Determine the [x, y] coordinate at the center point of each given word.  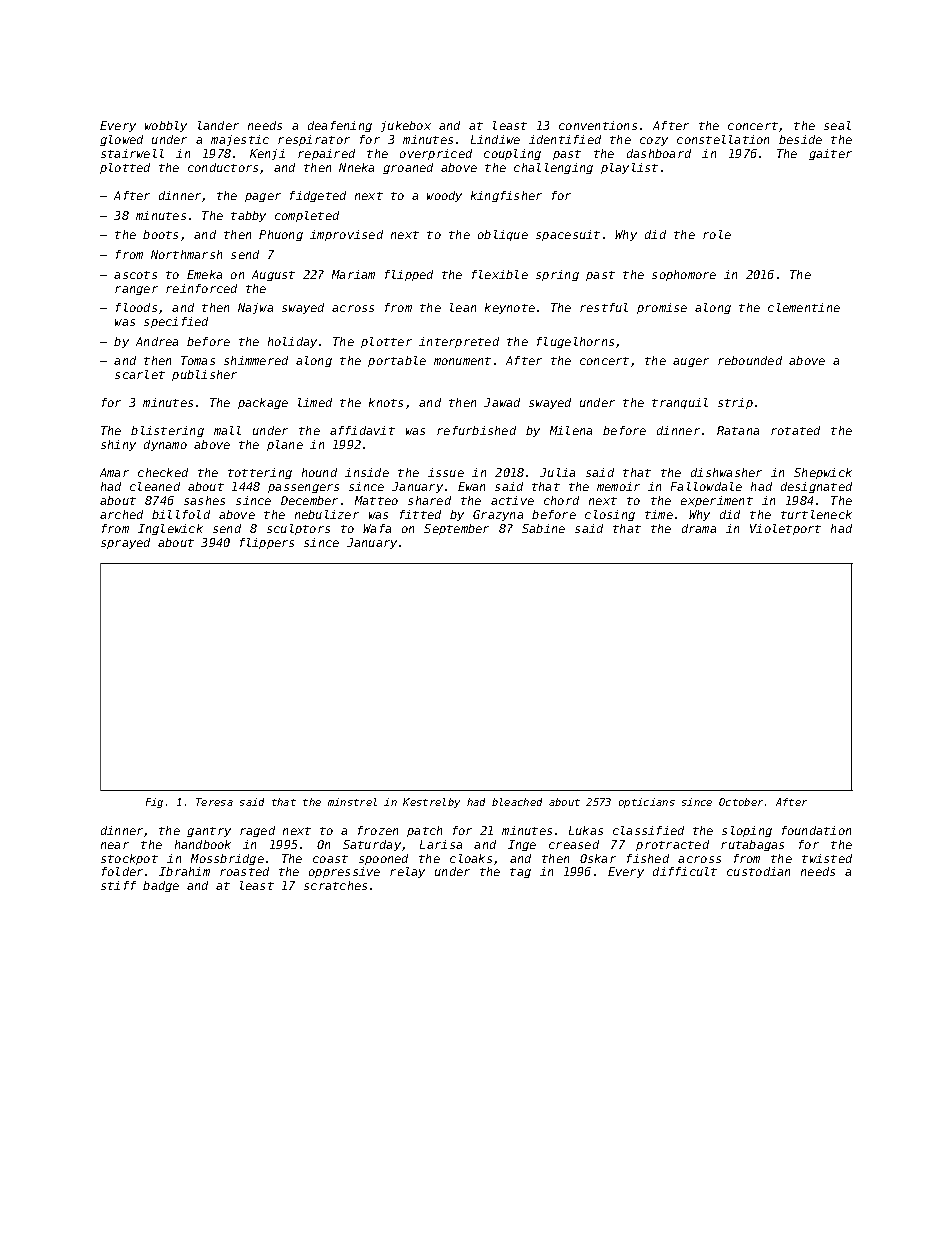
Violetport [785, 529]
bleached [517, 802]
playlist [629, 168]
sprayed [125, 543]
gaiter [830, 154]
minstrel [352, 802]
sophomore [684, 275]
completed [307, 216]
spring [557, 275]
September [456, 529]
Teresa [214, 802]
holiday [292, 342]
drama [699, 528]
